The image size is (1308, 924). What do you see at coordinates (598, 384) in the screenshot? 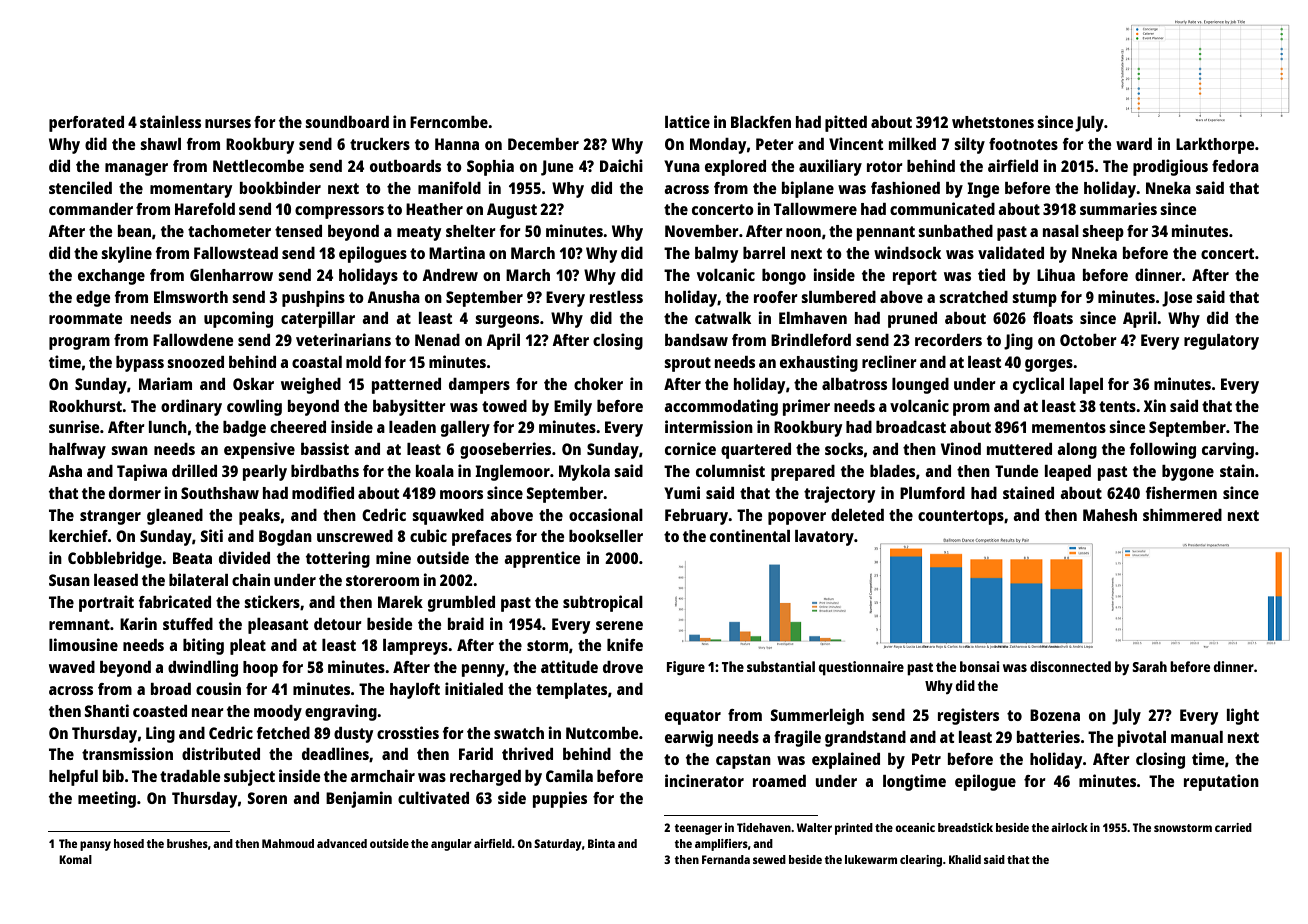
I see `choker` at bounding box center [598, 384].
